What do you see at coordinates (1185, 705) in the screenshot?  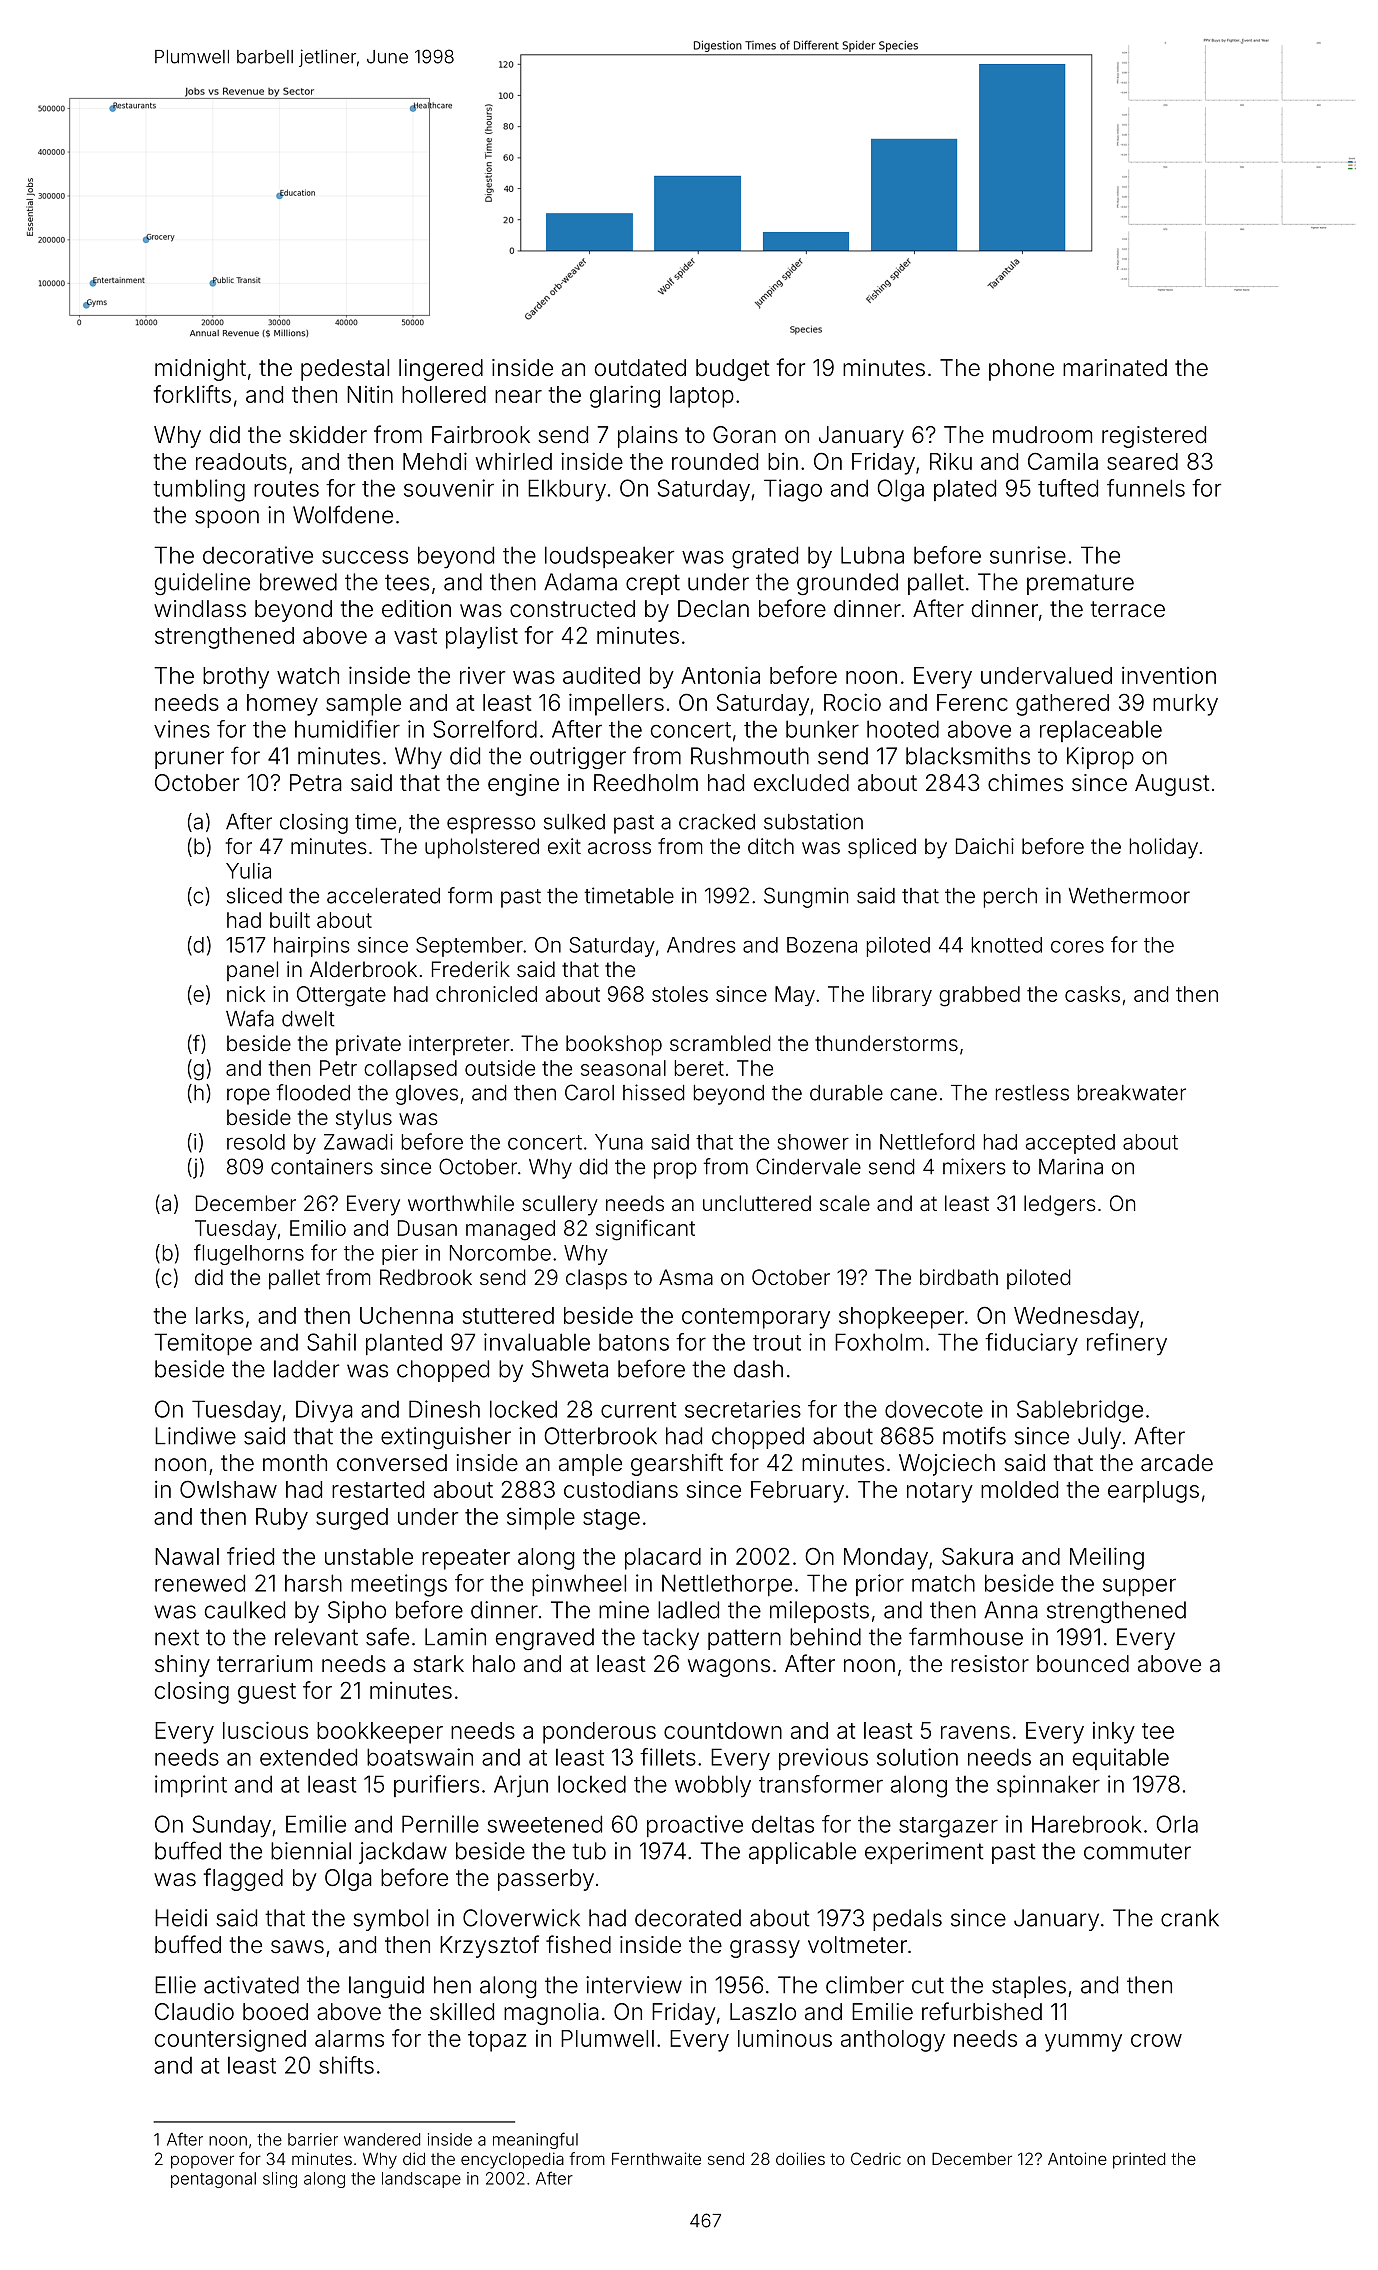 I see `murky` at bounding box center [1185, 705].
